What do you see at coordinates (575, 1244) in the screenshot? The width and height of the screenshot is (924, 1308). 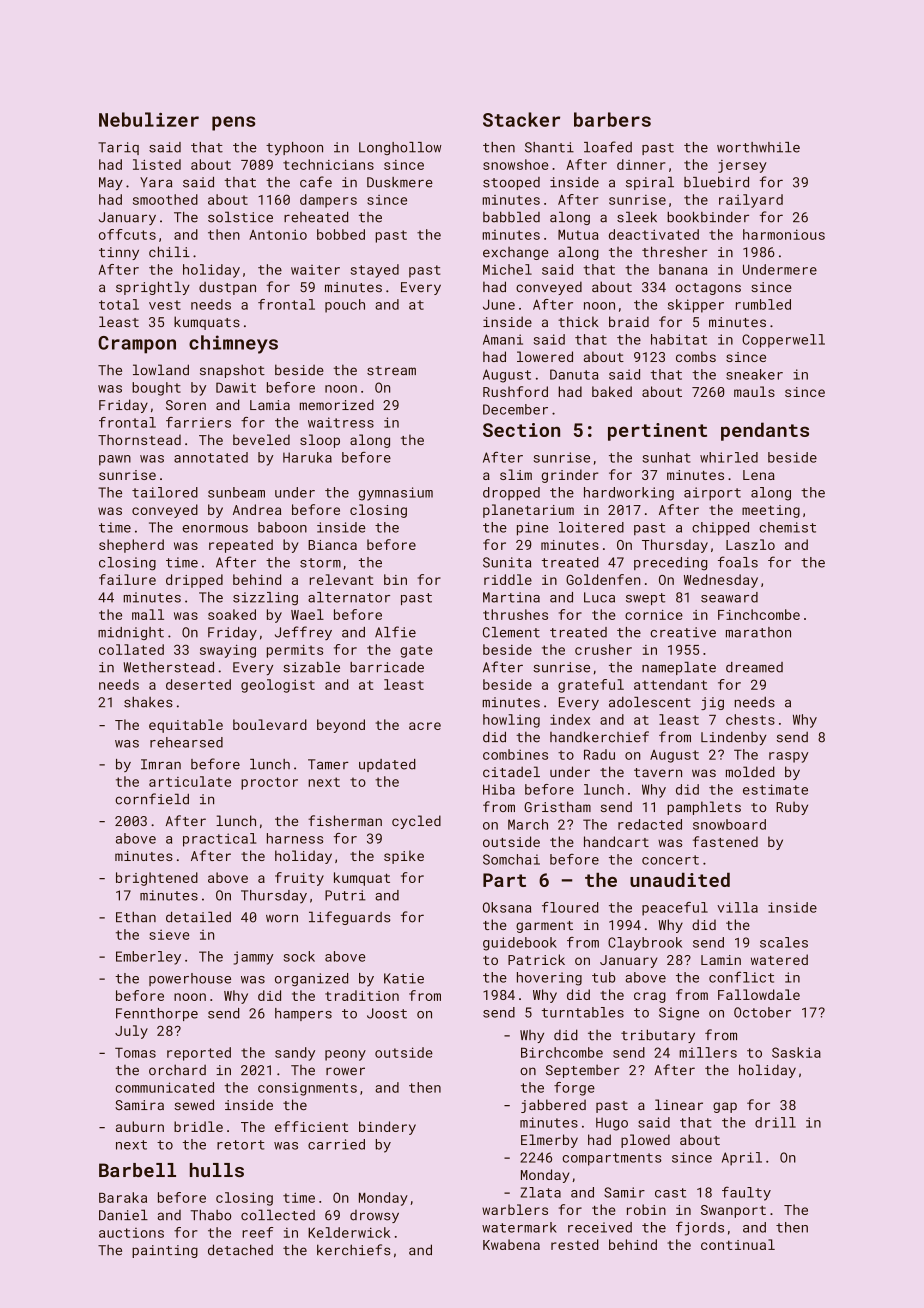 I see `rested` at bounding box center [575, 1244].
